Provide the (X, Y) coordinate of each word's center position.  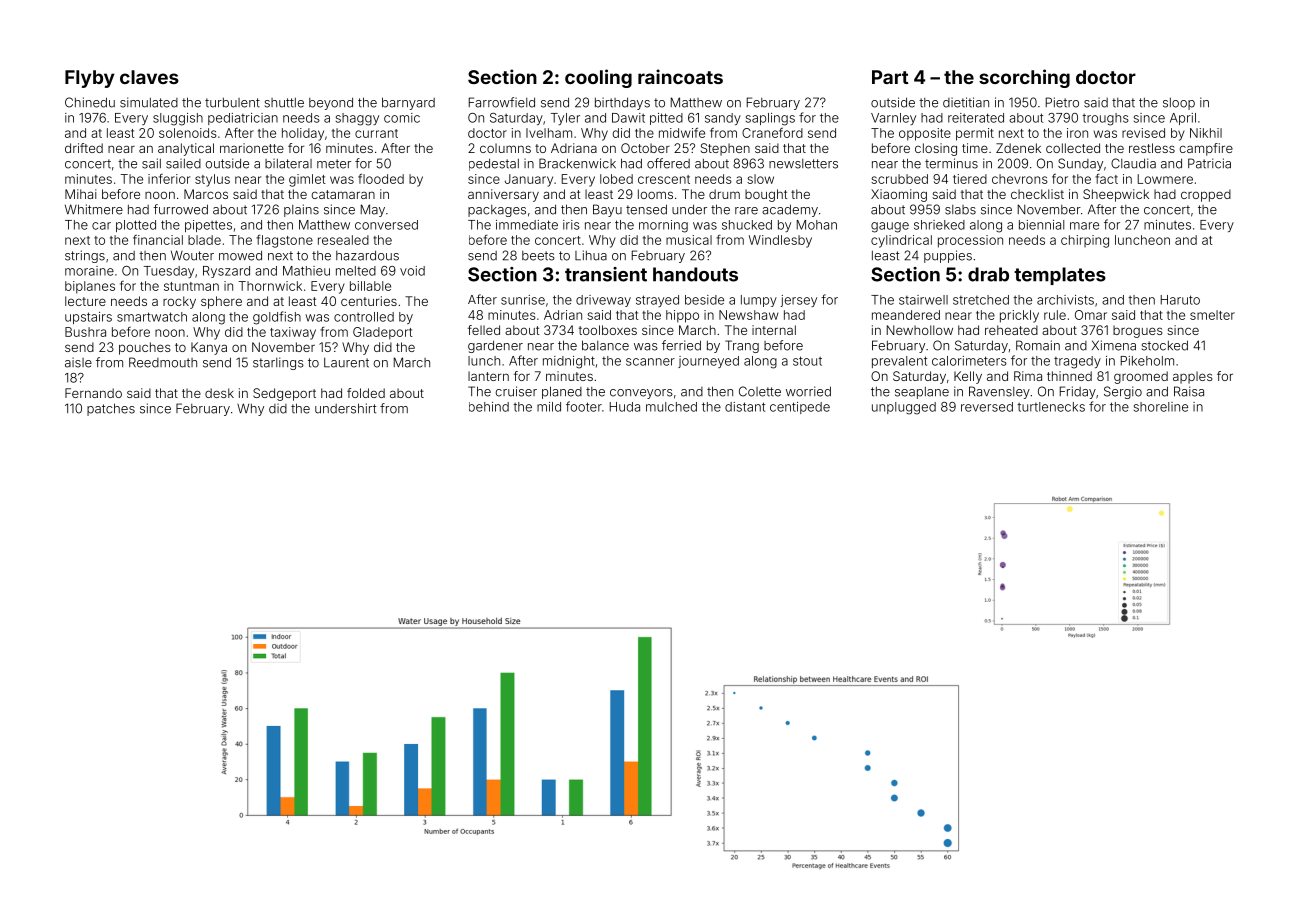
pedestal (494, 164)
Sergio (1123, 392)
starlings (278, 363)
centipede (800, 408)
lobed (616, 179)
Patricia (1209, 163)
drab (988, 274)
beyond (331, 103)
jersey (798, 301)
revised (1143, 133)
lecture (85, 301)
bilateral (288, 163)
